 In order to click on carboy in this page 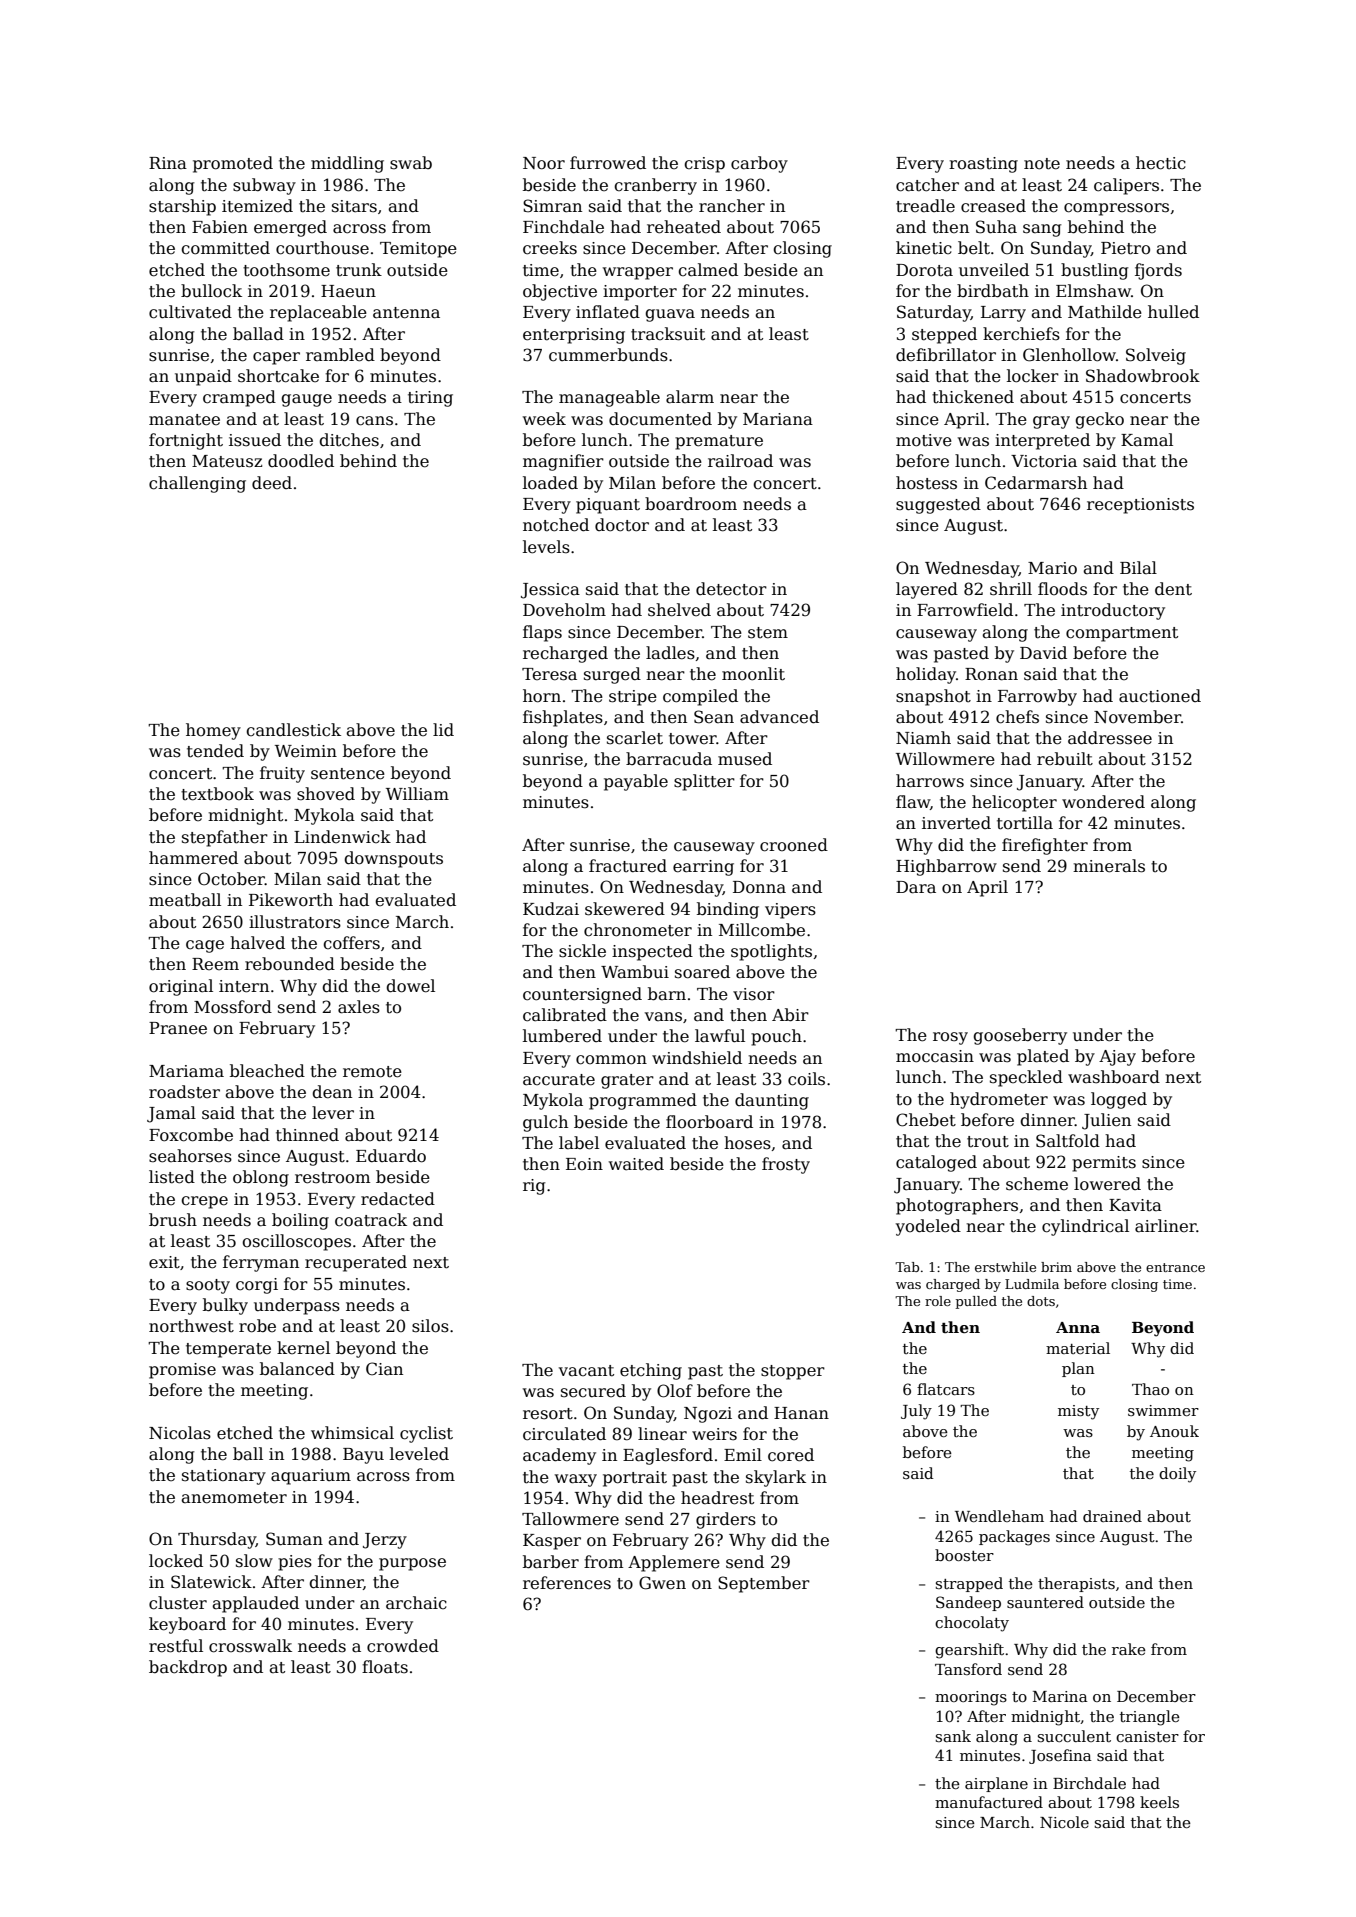, I will do `click(759, 164)`.
